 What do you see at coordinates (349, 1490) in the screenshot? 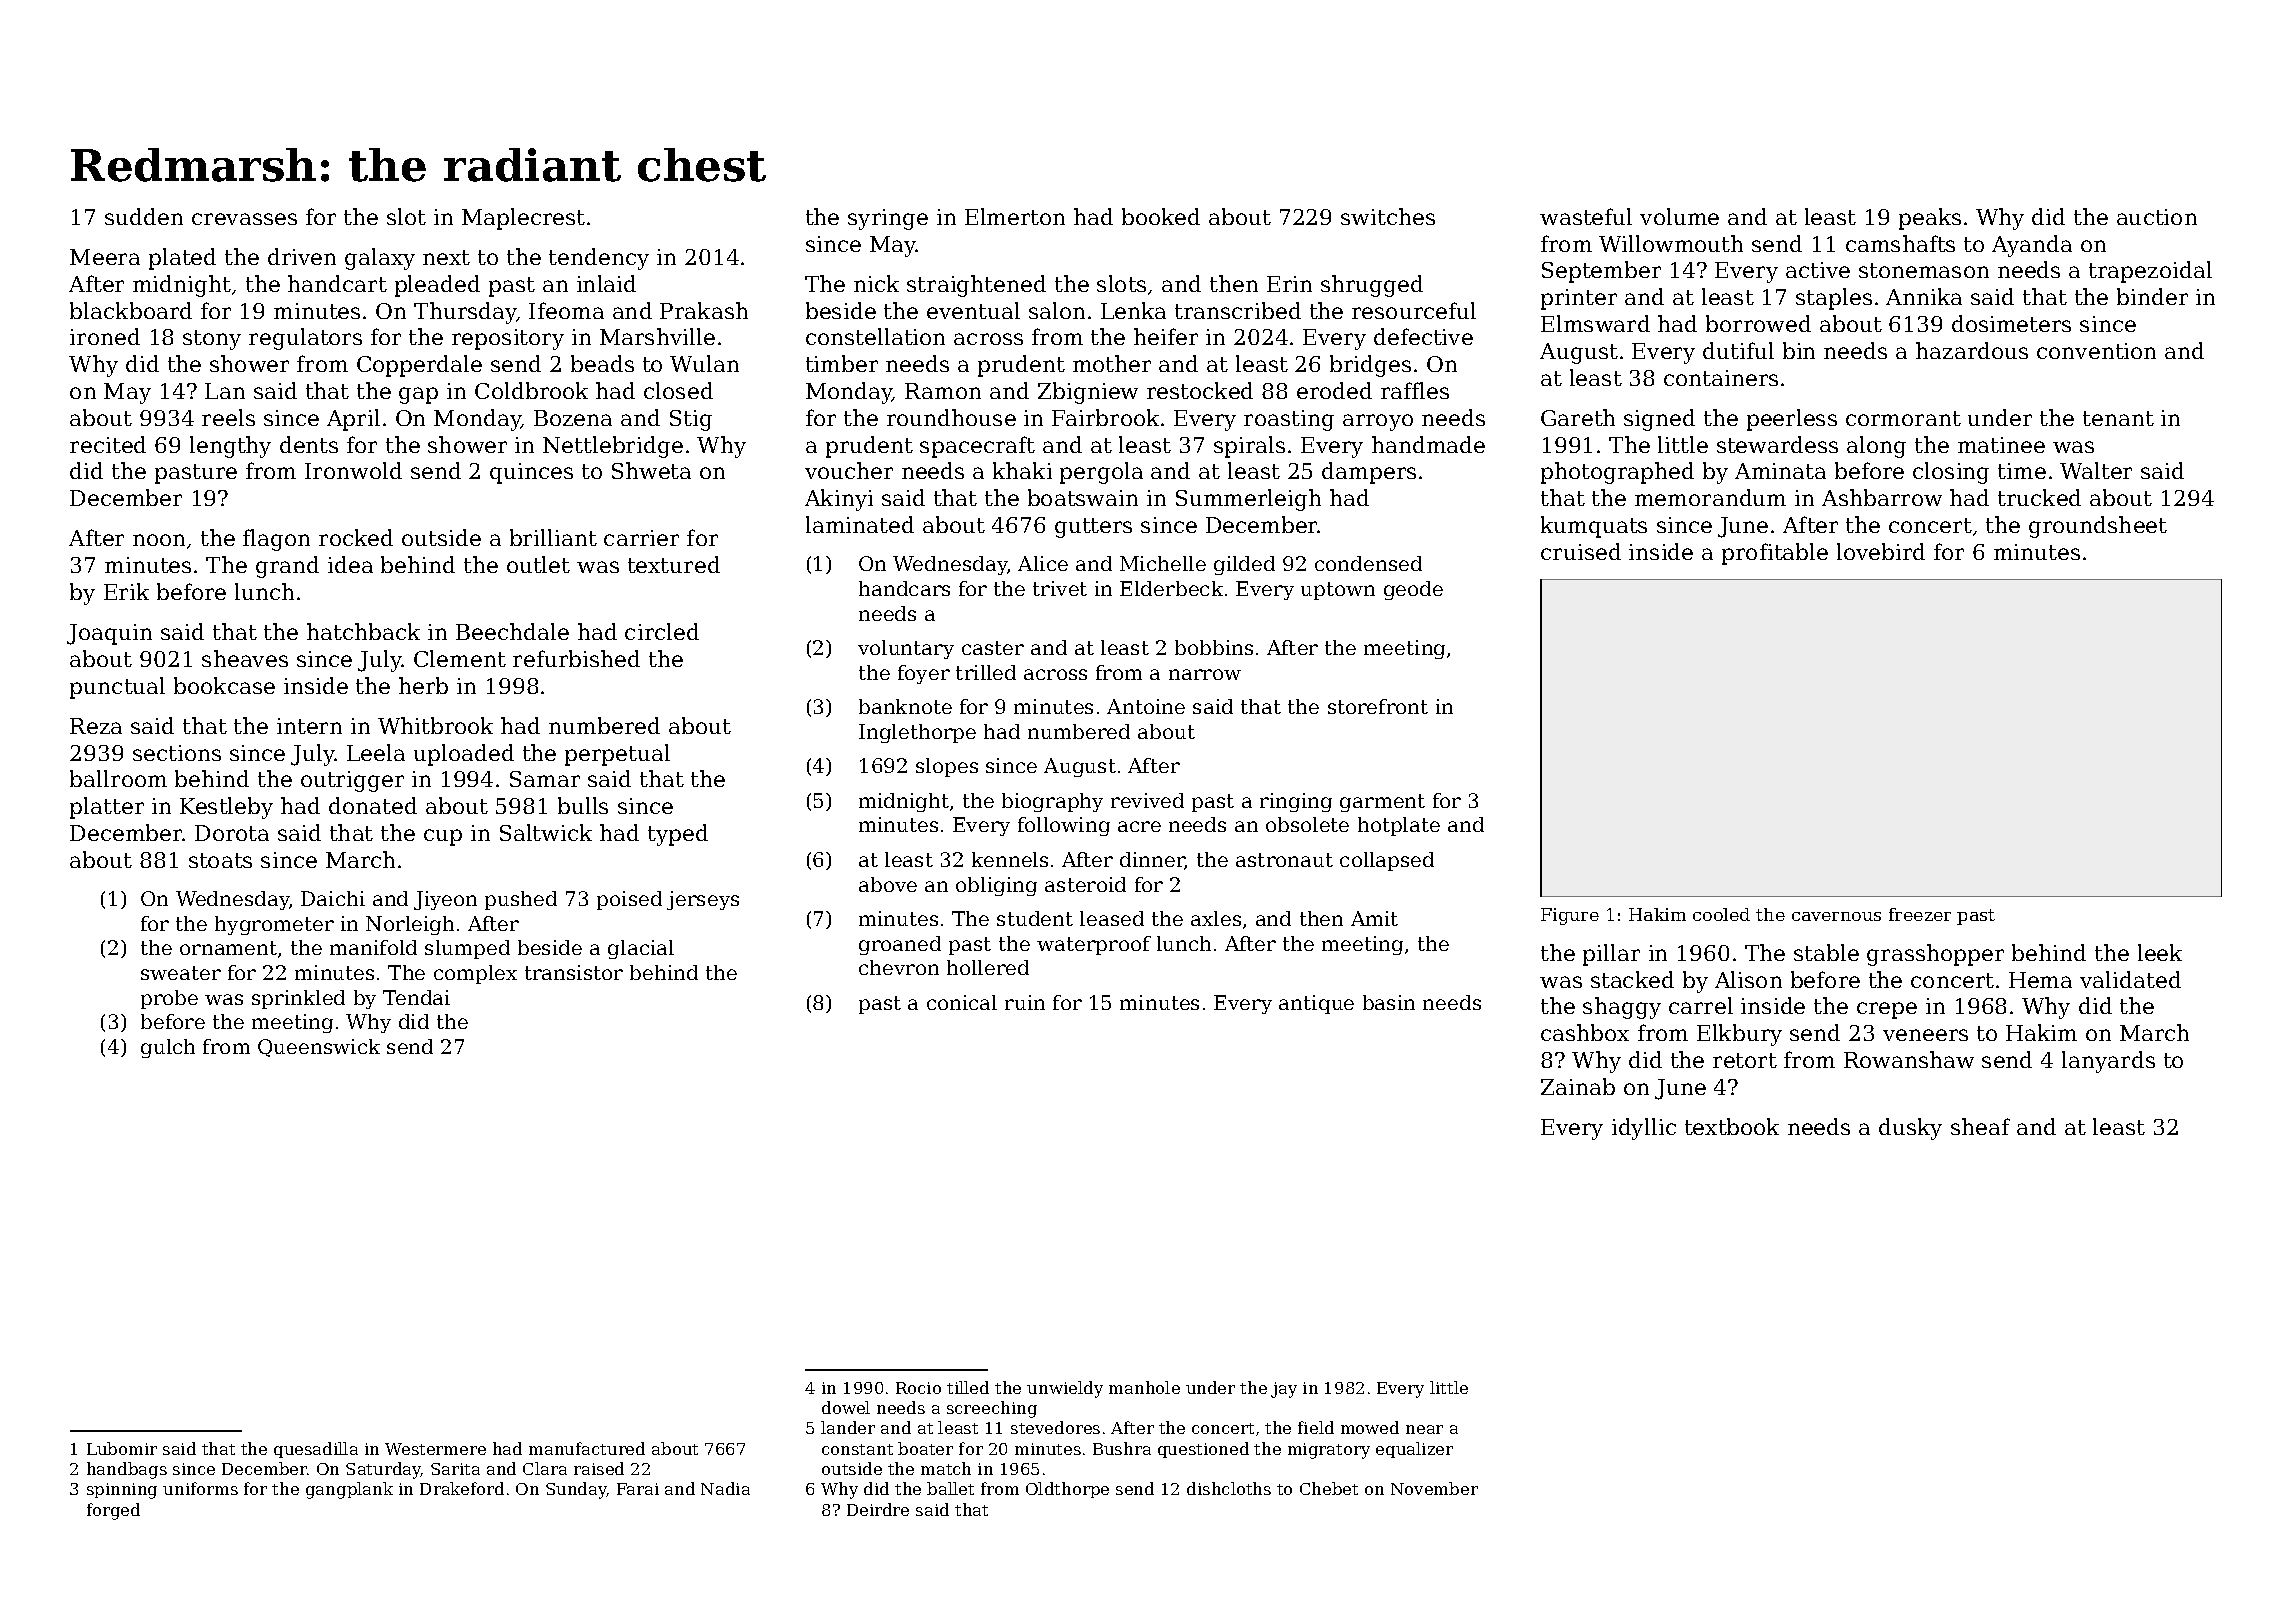
I see `gangplank` at bounding box center [349, 1490].
